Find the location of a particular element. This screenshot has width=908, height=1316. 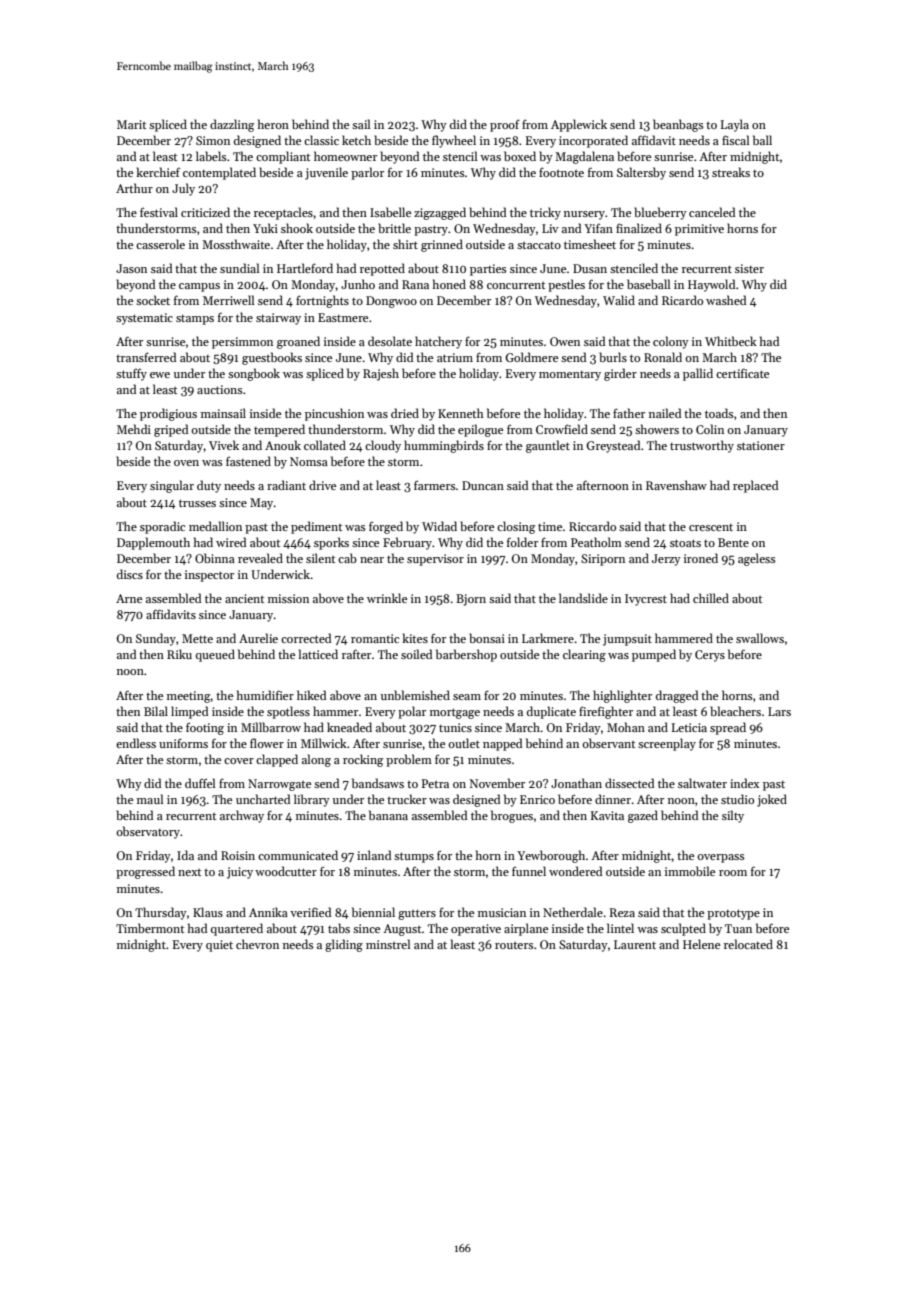

Marit is located at coordinates (131, 124).
